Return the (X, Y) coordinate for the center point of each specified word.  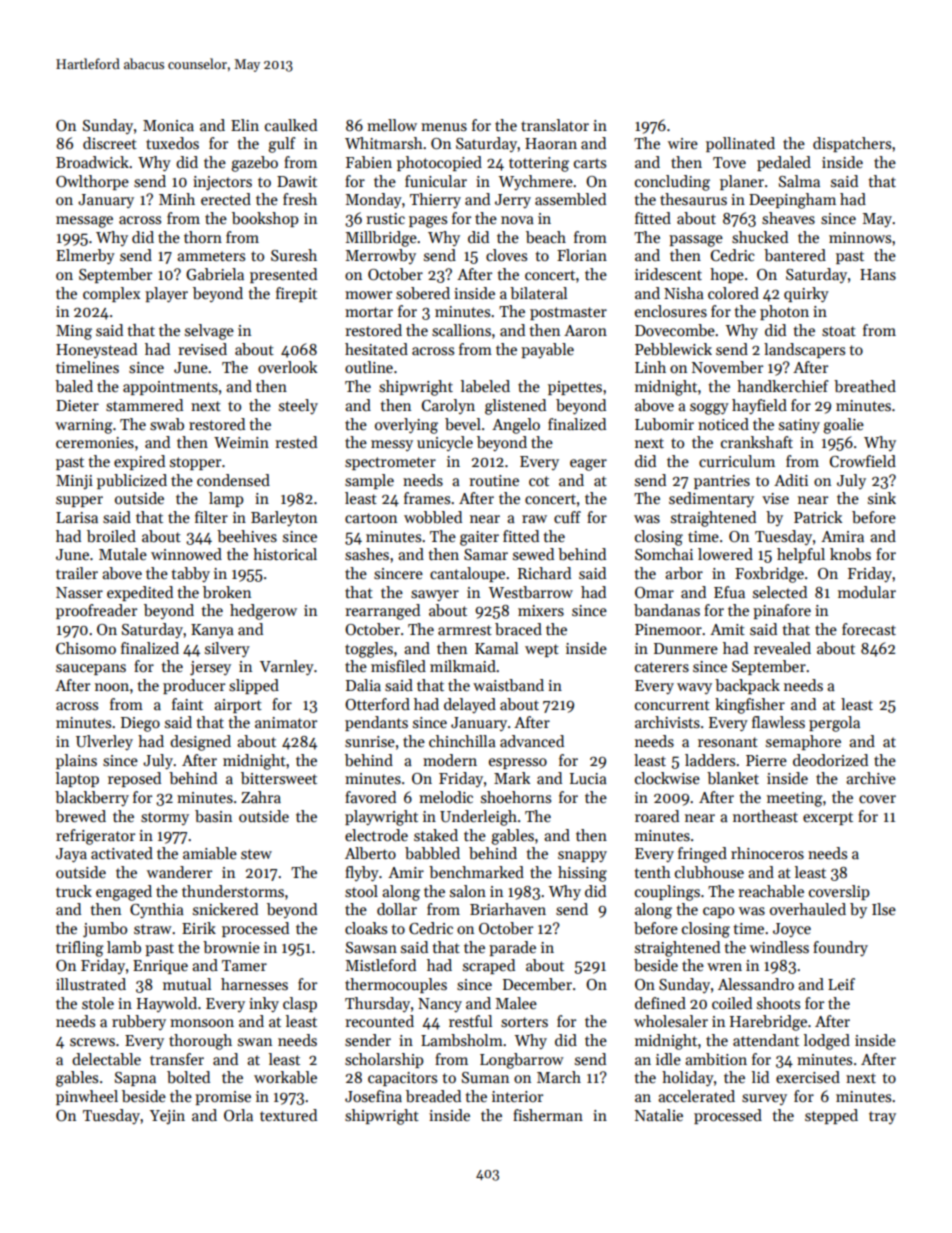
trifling (80, 949)
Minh (177, 199)
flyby (362, 873)
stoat (839, 331)
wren (724, 967)
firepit (296, 294)
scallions (461, 330)
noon (112, 687)
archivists (667, 722)
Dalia (363, 685)
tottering (539, 164)
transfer (177, 1059)
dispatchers (852, 144)
